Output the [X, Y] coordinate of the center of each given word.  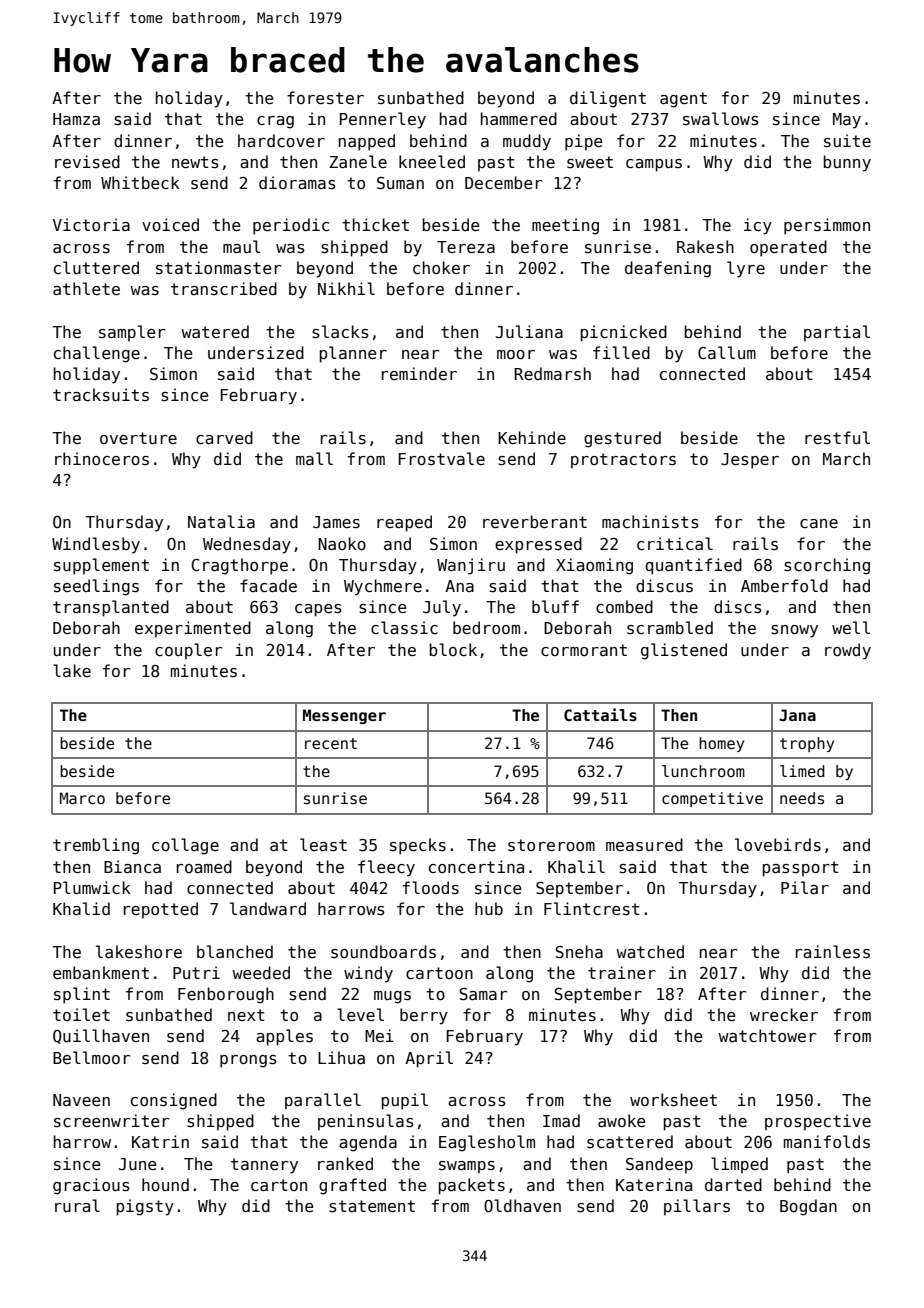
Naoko [342, 544]
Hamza [76, 119]
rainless [833, 952]
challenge [97, 354]
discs [738, 607]
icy [758, 226]
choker [441, 267]
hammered [519, 118]
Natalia [221, 521]
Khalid [81, 908]
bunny [847, 163]
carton [279, 1185]
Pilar [805, 887]
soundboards [383, 952]
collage [185, 846]
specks [418, 846]
